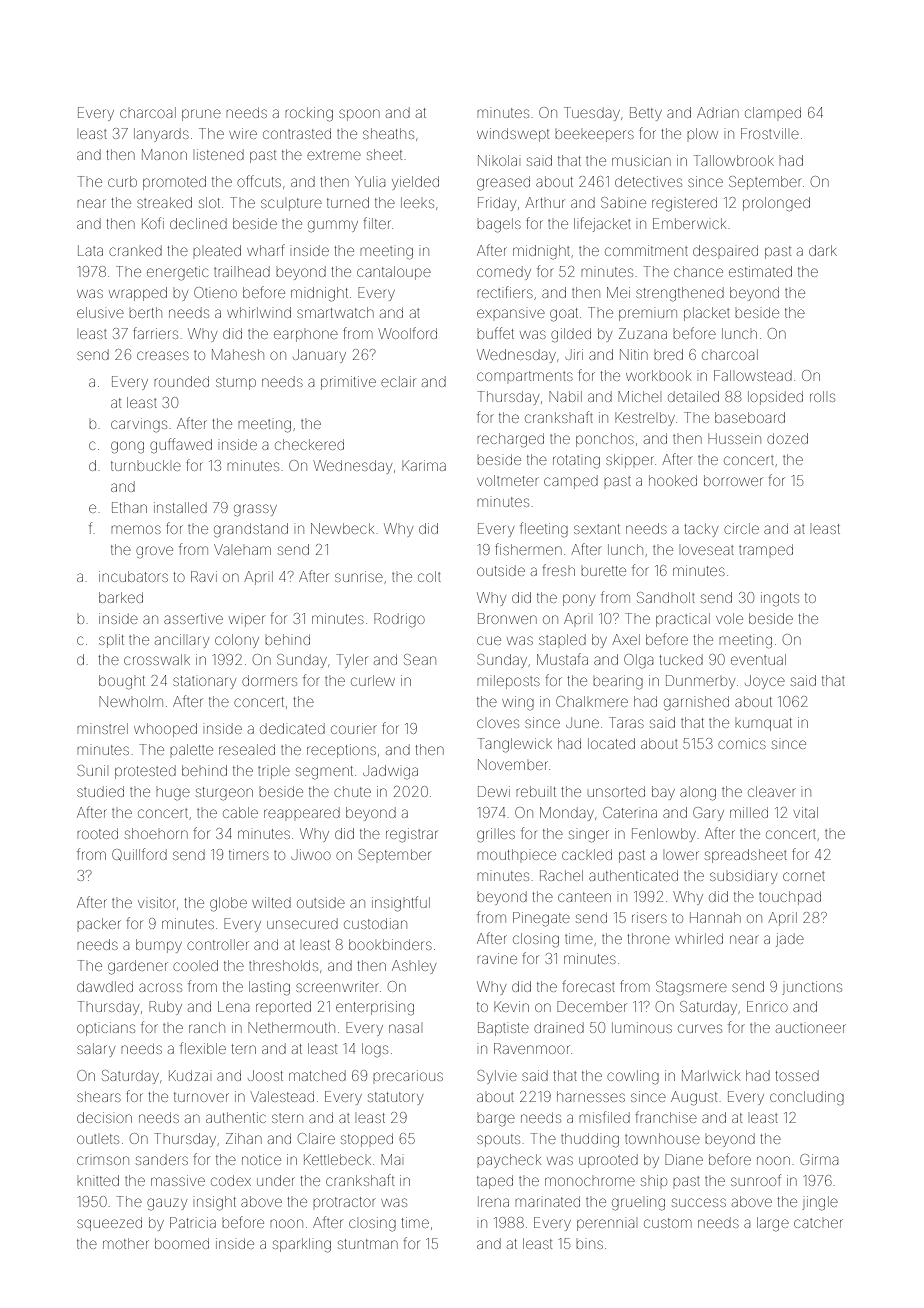  Describe the element at coordinates (823, 250) in the page. I see `dark` at that location.
